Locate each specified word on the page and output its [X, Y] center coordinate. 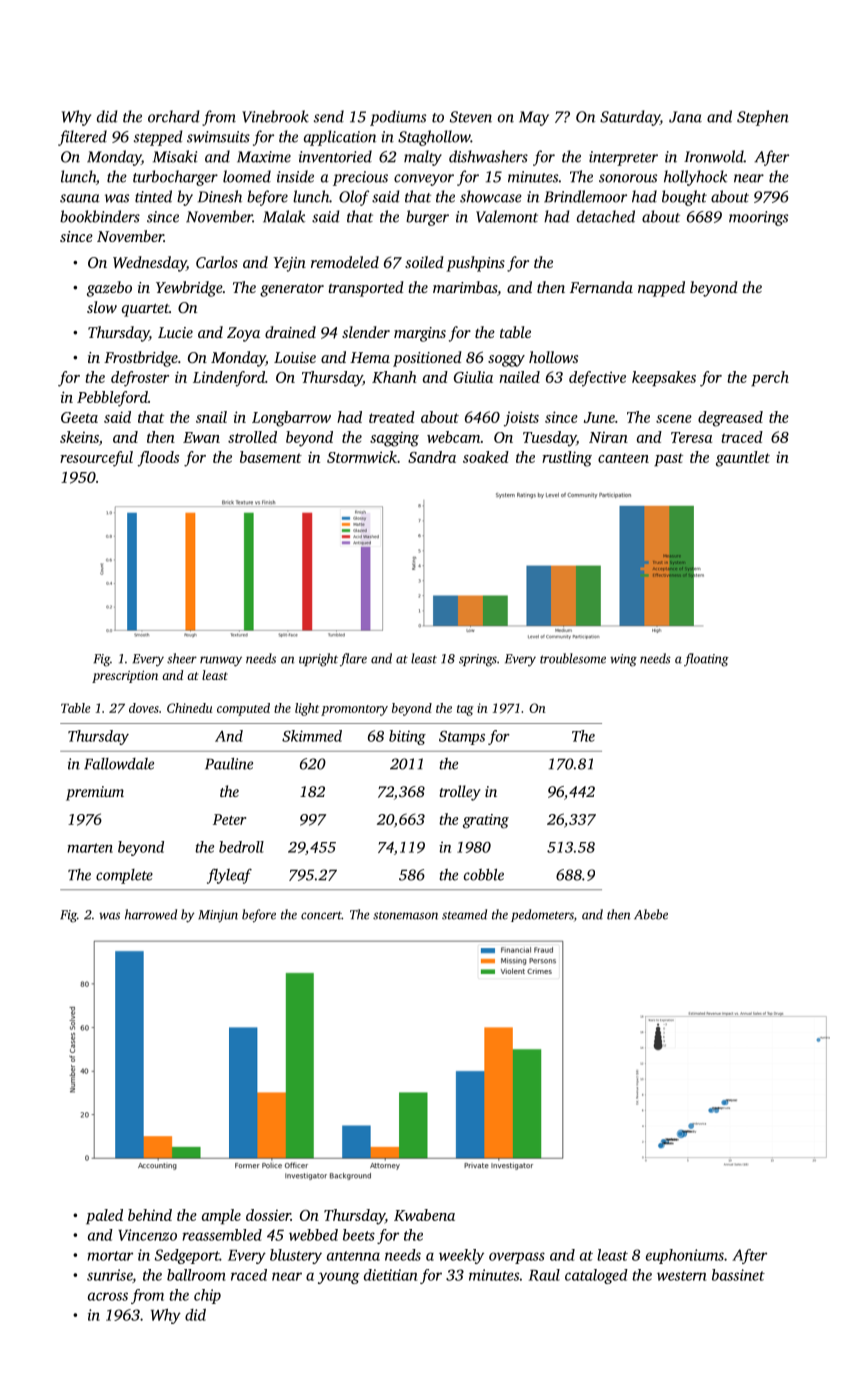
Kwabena [424, 1215]
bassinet [738, 1275]
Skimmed [312, 736]
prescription [125, 676]
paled [104, 1216]
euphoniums [685, 1256]
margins [420, 334]
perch [770, 378]
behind [150, 1215]
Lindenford [229, 379]
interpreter [623, 158]
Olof [354, 198]
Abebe [651, 914]
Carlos [217, 262]
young [339, 1278]
